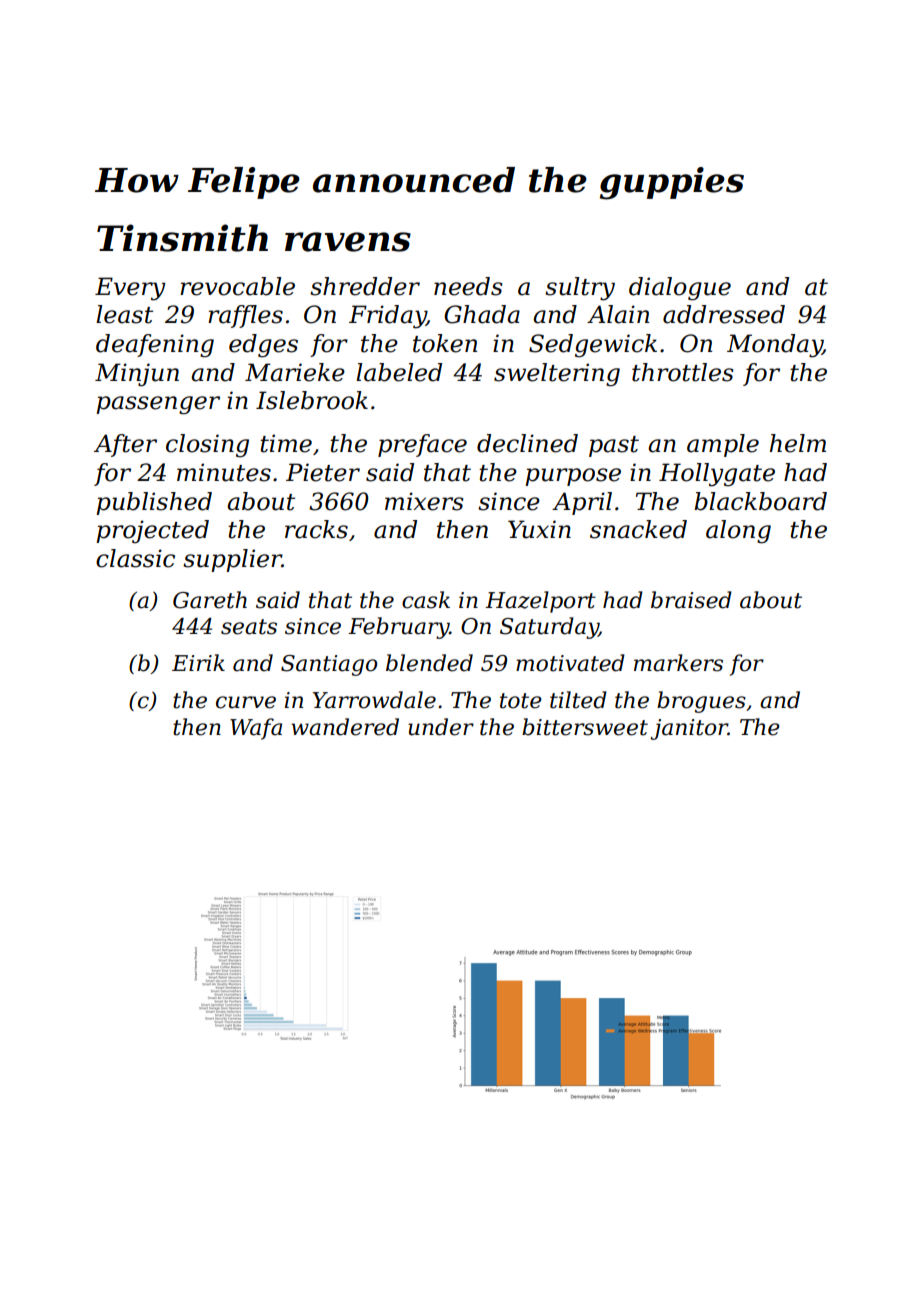 The width and height of the screenshot is (924, 1311). Describe the element at coordinates (580, 289) in the screenshot. I see `sultry` at that location.
